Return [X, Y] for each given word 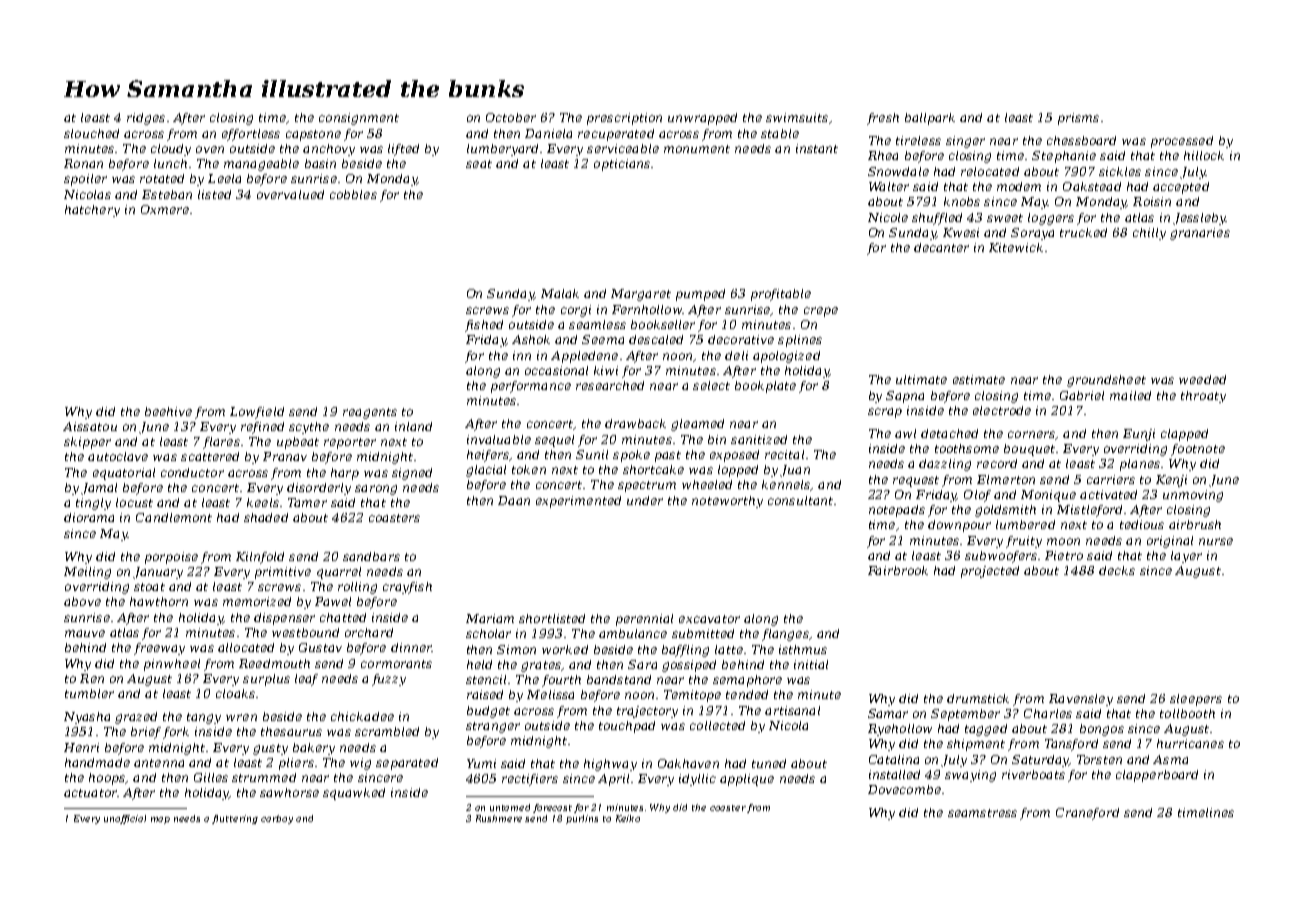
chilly [1149, 234]
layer [1186, 557]
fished [484, 326]
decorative [741, 339]
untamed [510, 807]
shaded [266, 517]
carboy [277, 819]
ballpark [930, 119]
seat [479, 164]
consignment [359, 119]
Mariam [490, 618]
